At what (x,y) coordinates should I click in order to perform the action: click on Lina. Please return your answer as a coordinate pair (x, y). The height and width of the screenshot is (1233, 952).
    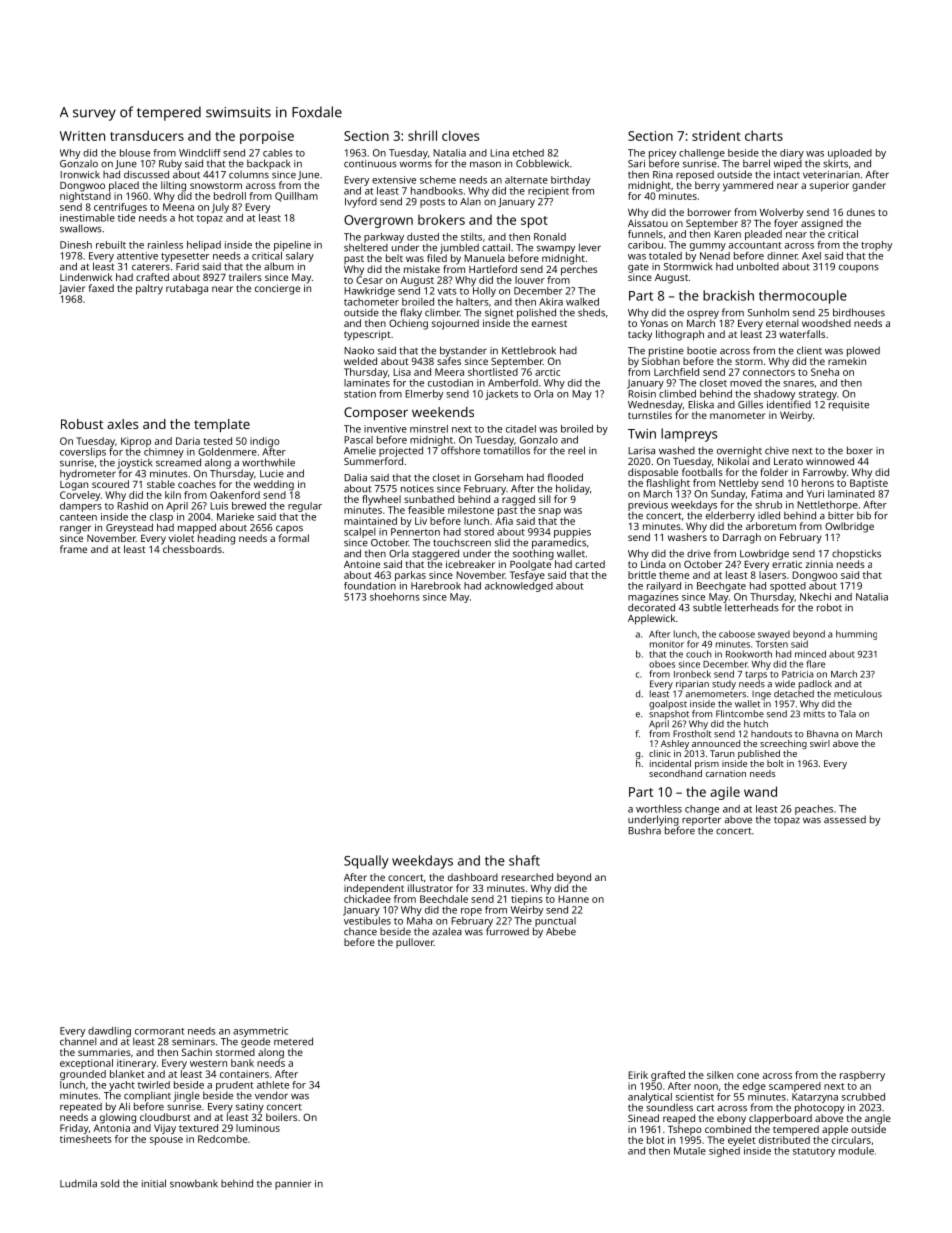
    Looking at the image, I should click on (499, 153).
